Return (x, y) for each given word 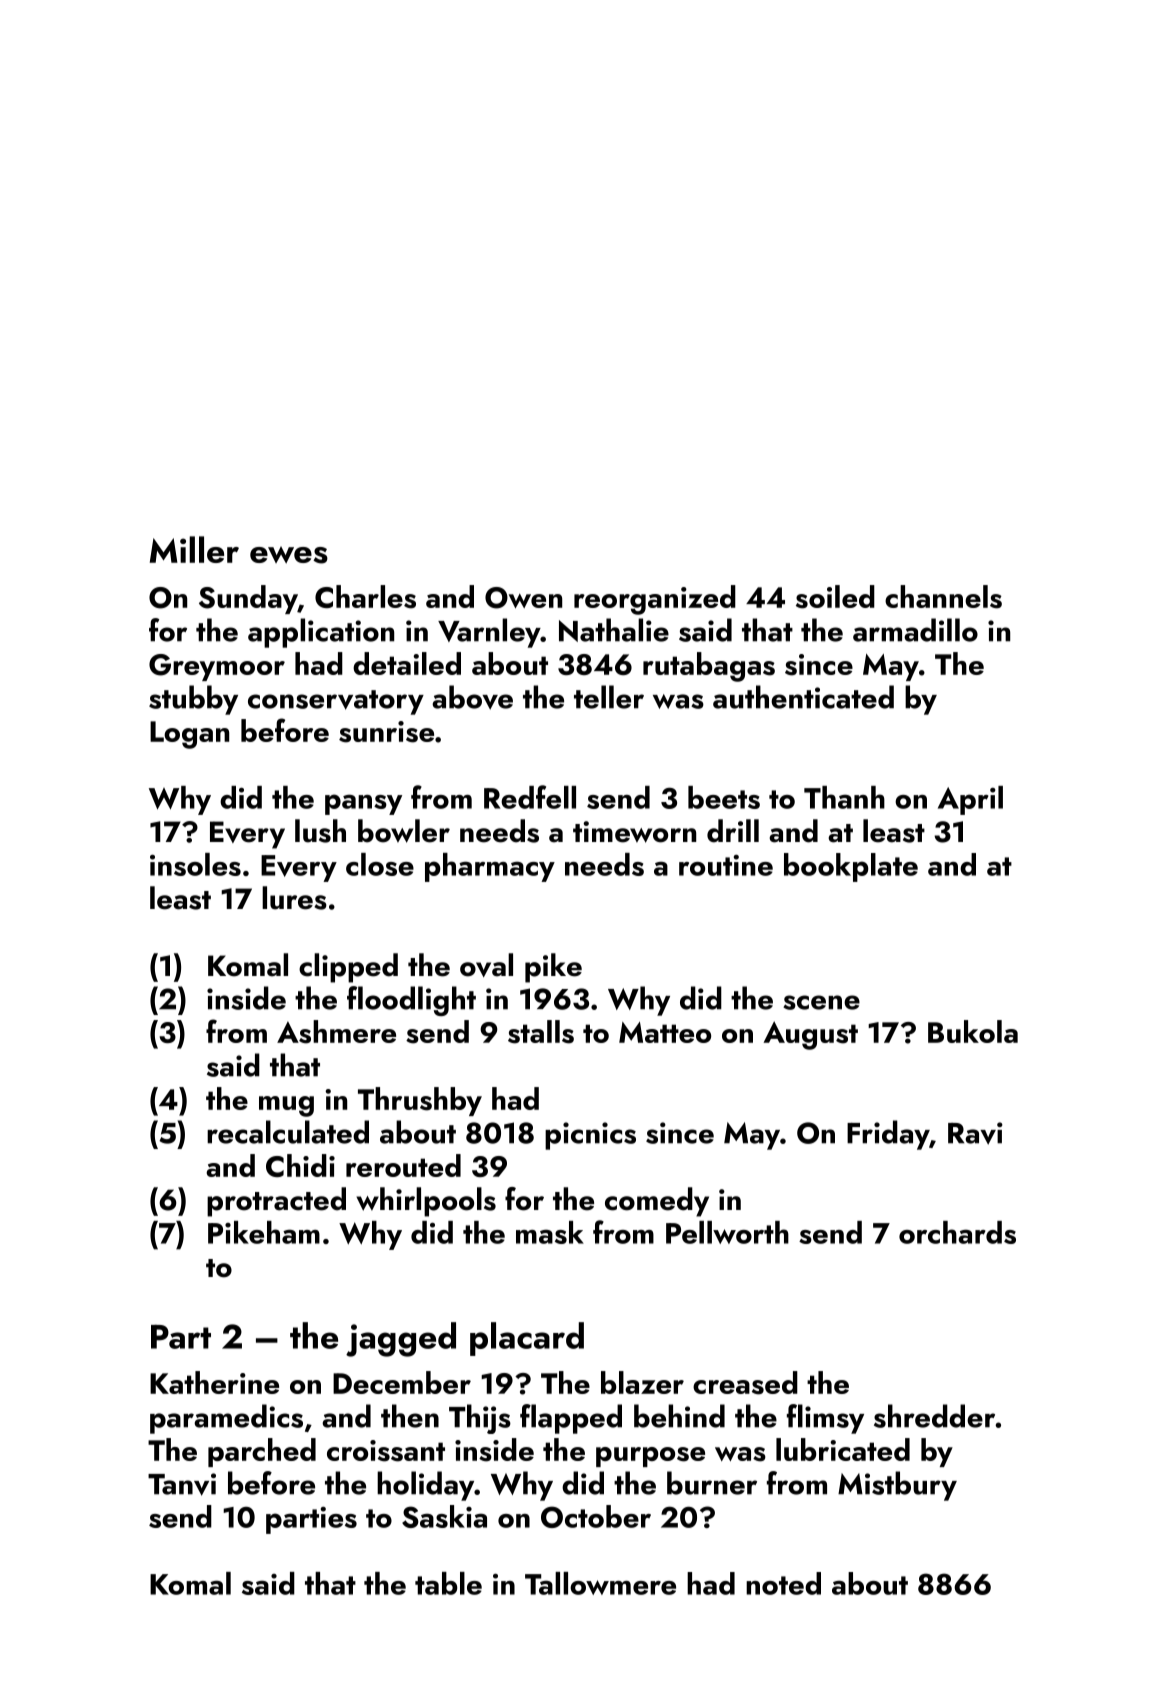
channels (943, 597)
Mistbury (897, 1486)
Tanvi (182, 1484)
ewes (289, 555)
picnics (590, 1136)
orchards (957, 1232)
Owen (523, 598)
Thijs (480, 1419)
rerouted (403, 1165)
